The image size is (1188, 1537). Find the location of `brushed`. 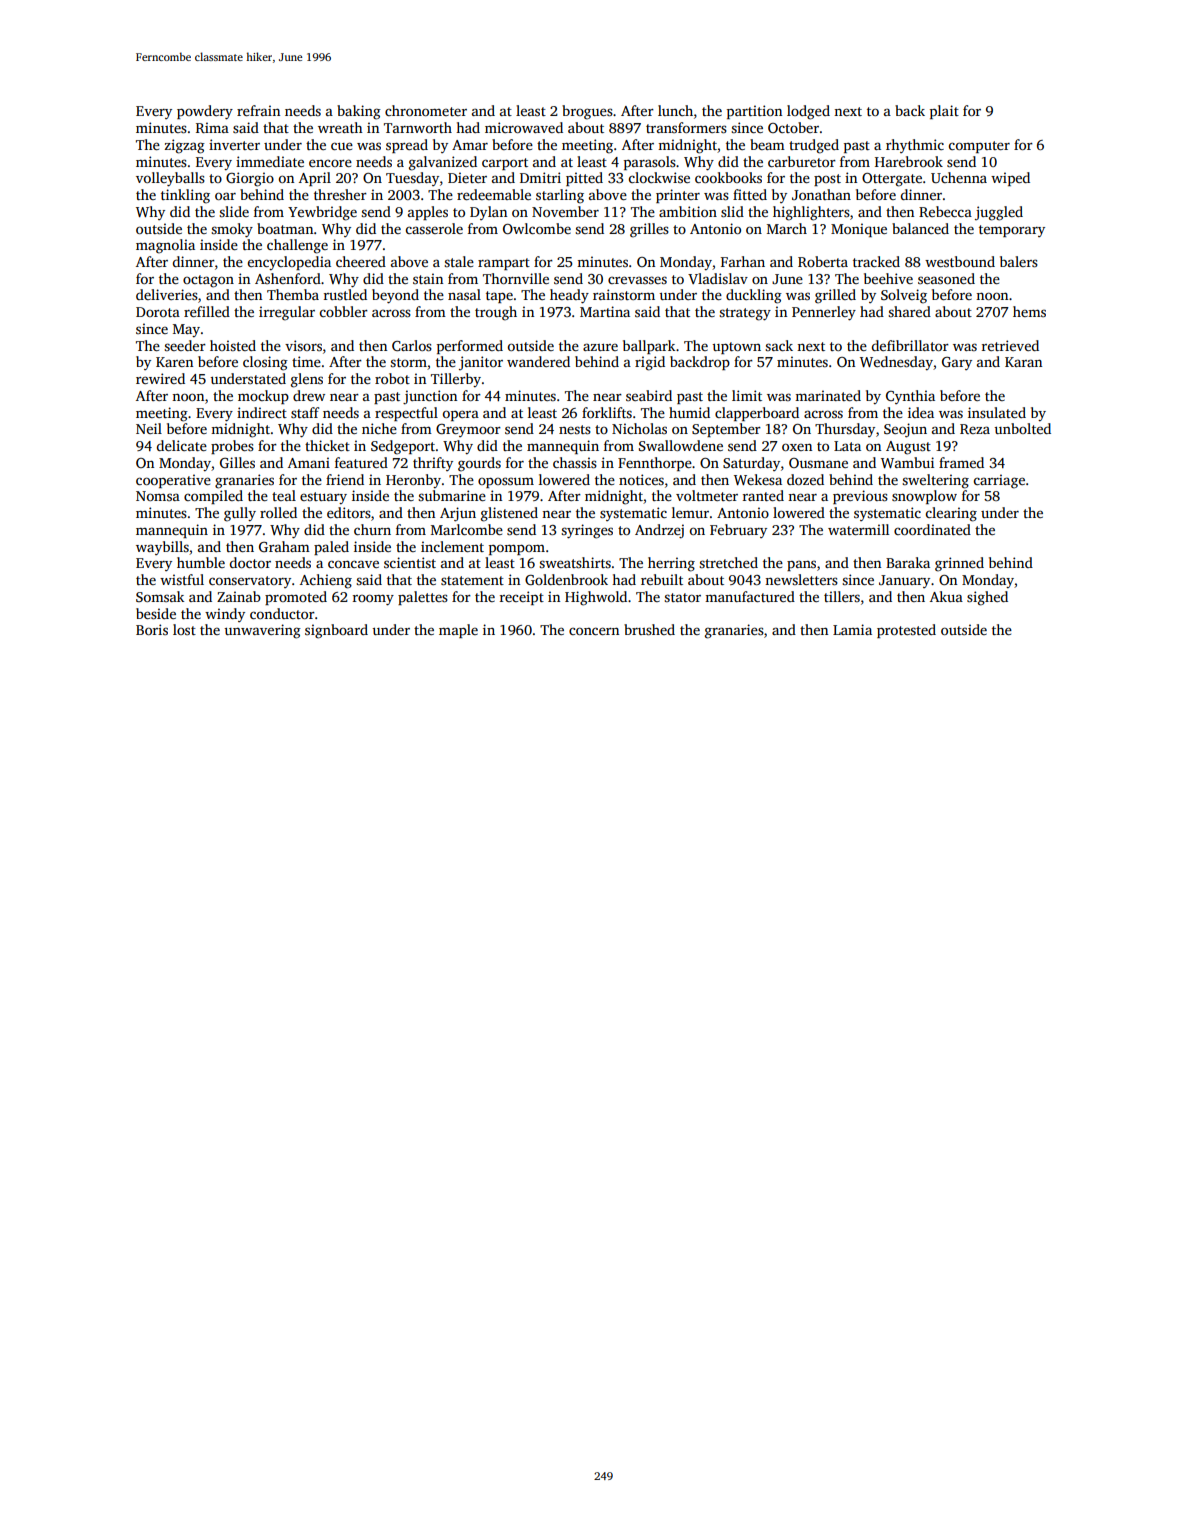

brushed is located at coordinates (649, 629).
